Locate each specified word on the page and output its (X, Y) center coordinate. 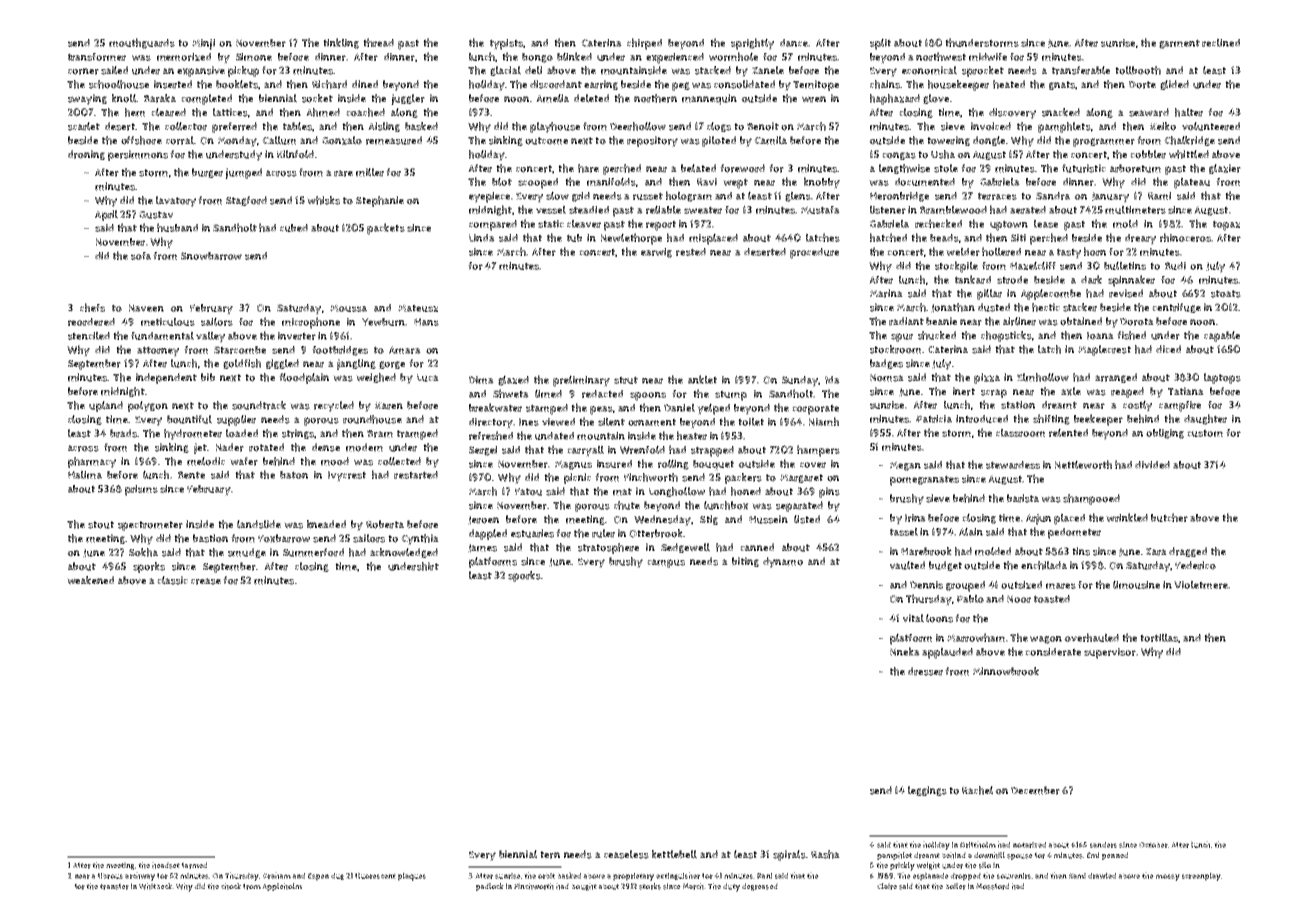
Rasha (825, 854)
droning (86, 155)
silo (985, 865)
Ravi (707, 182)
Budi (1175, 266)
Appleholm (282, 887)
